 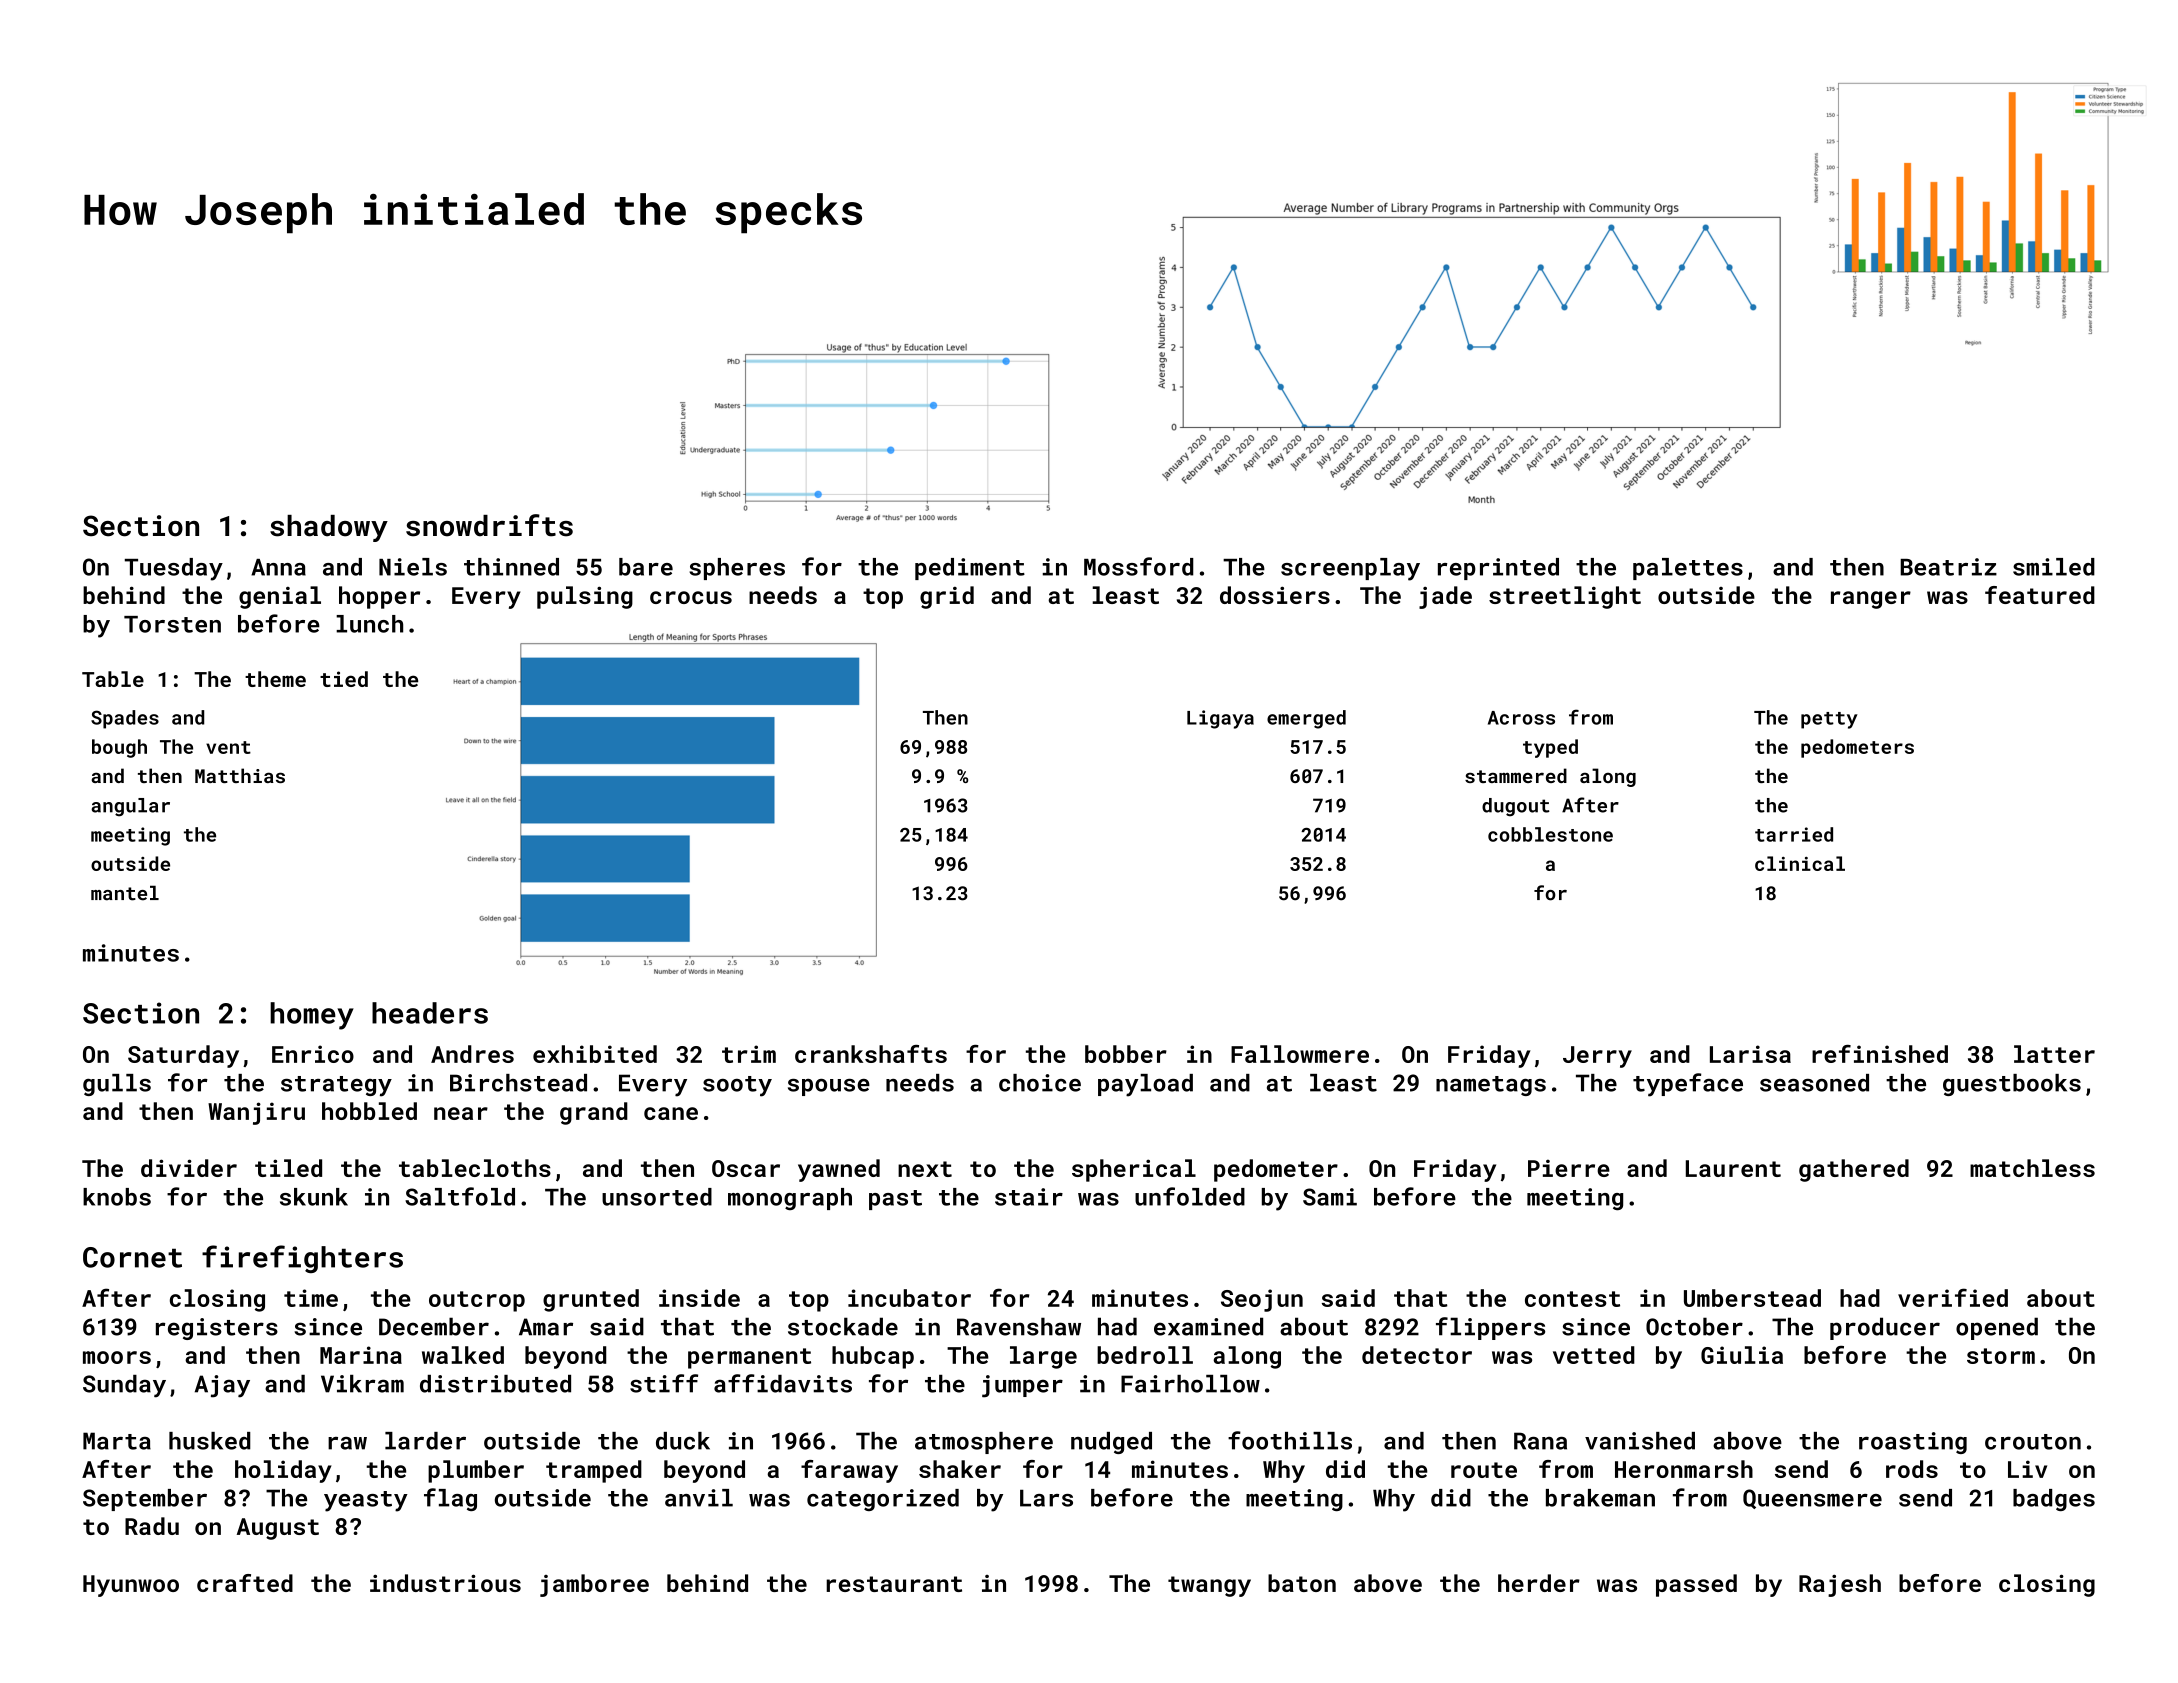 What do you see at coordinates (1854, 1170) in the document?
I see `gathered` at bounding box center [1854, 1170].
